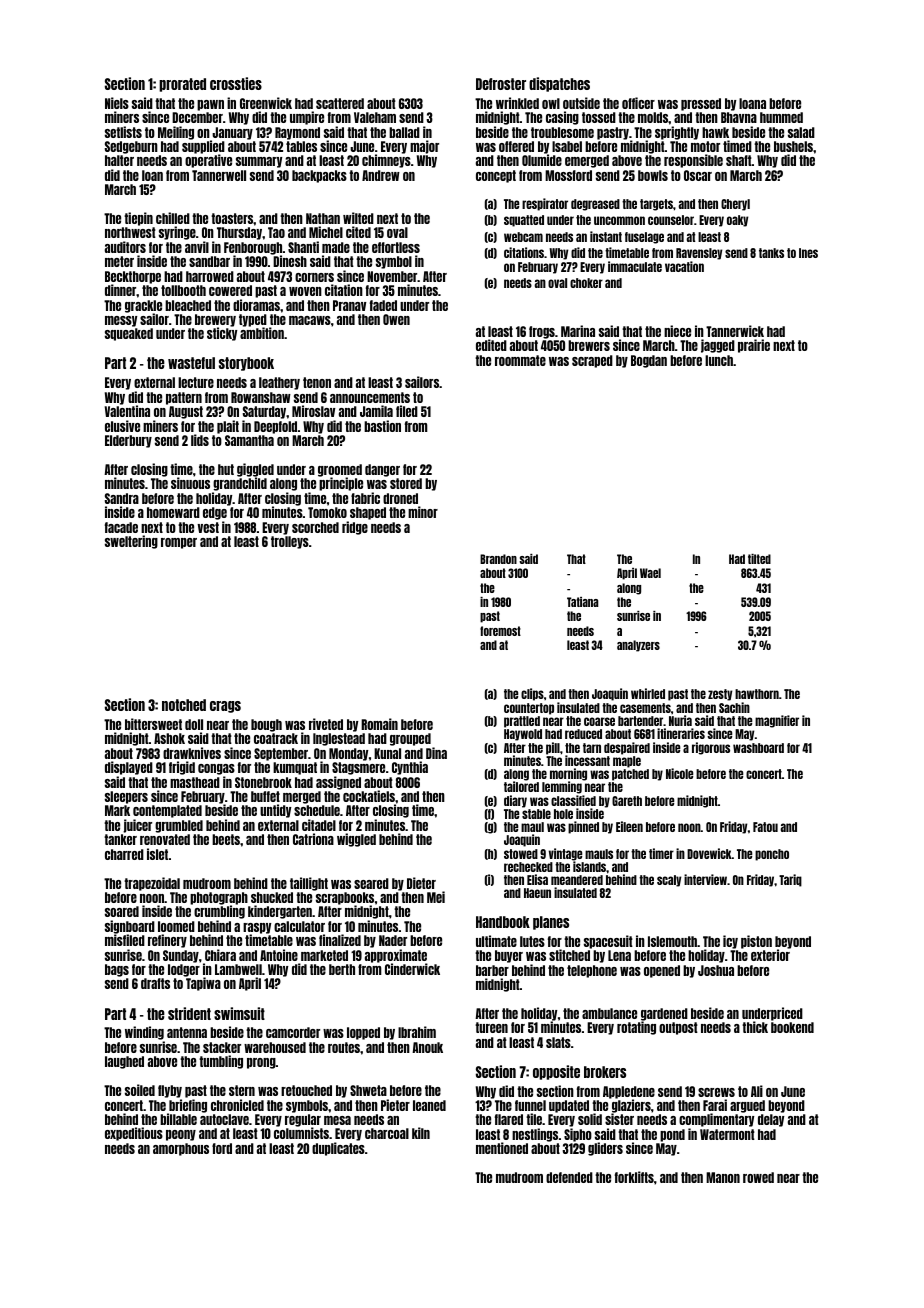 Image resolution: width=924 pixels, height=1308 pixels. Describe the element at coordinates (500, 631) in the screenshot. I see `foremost` at that location.
